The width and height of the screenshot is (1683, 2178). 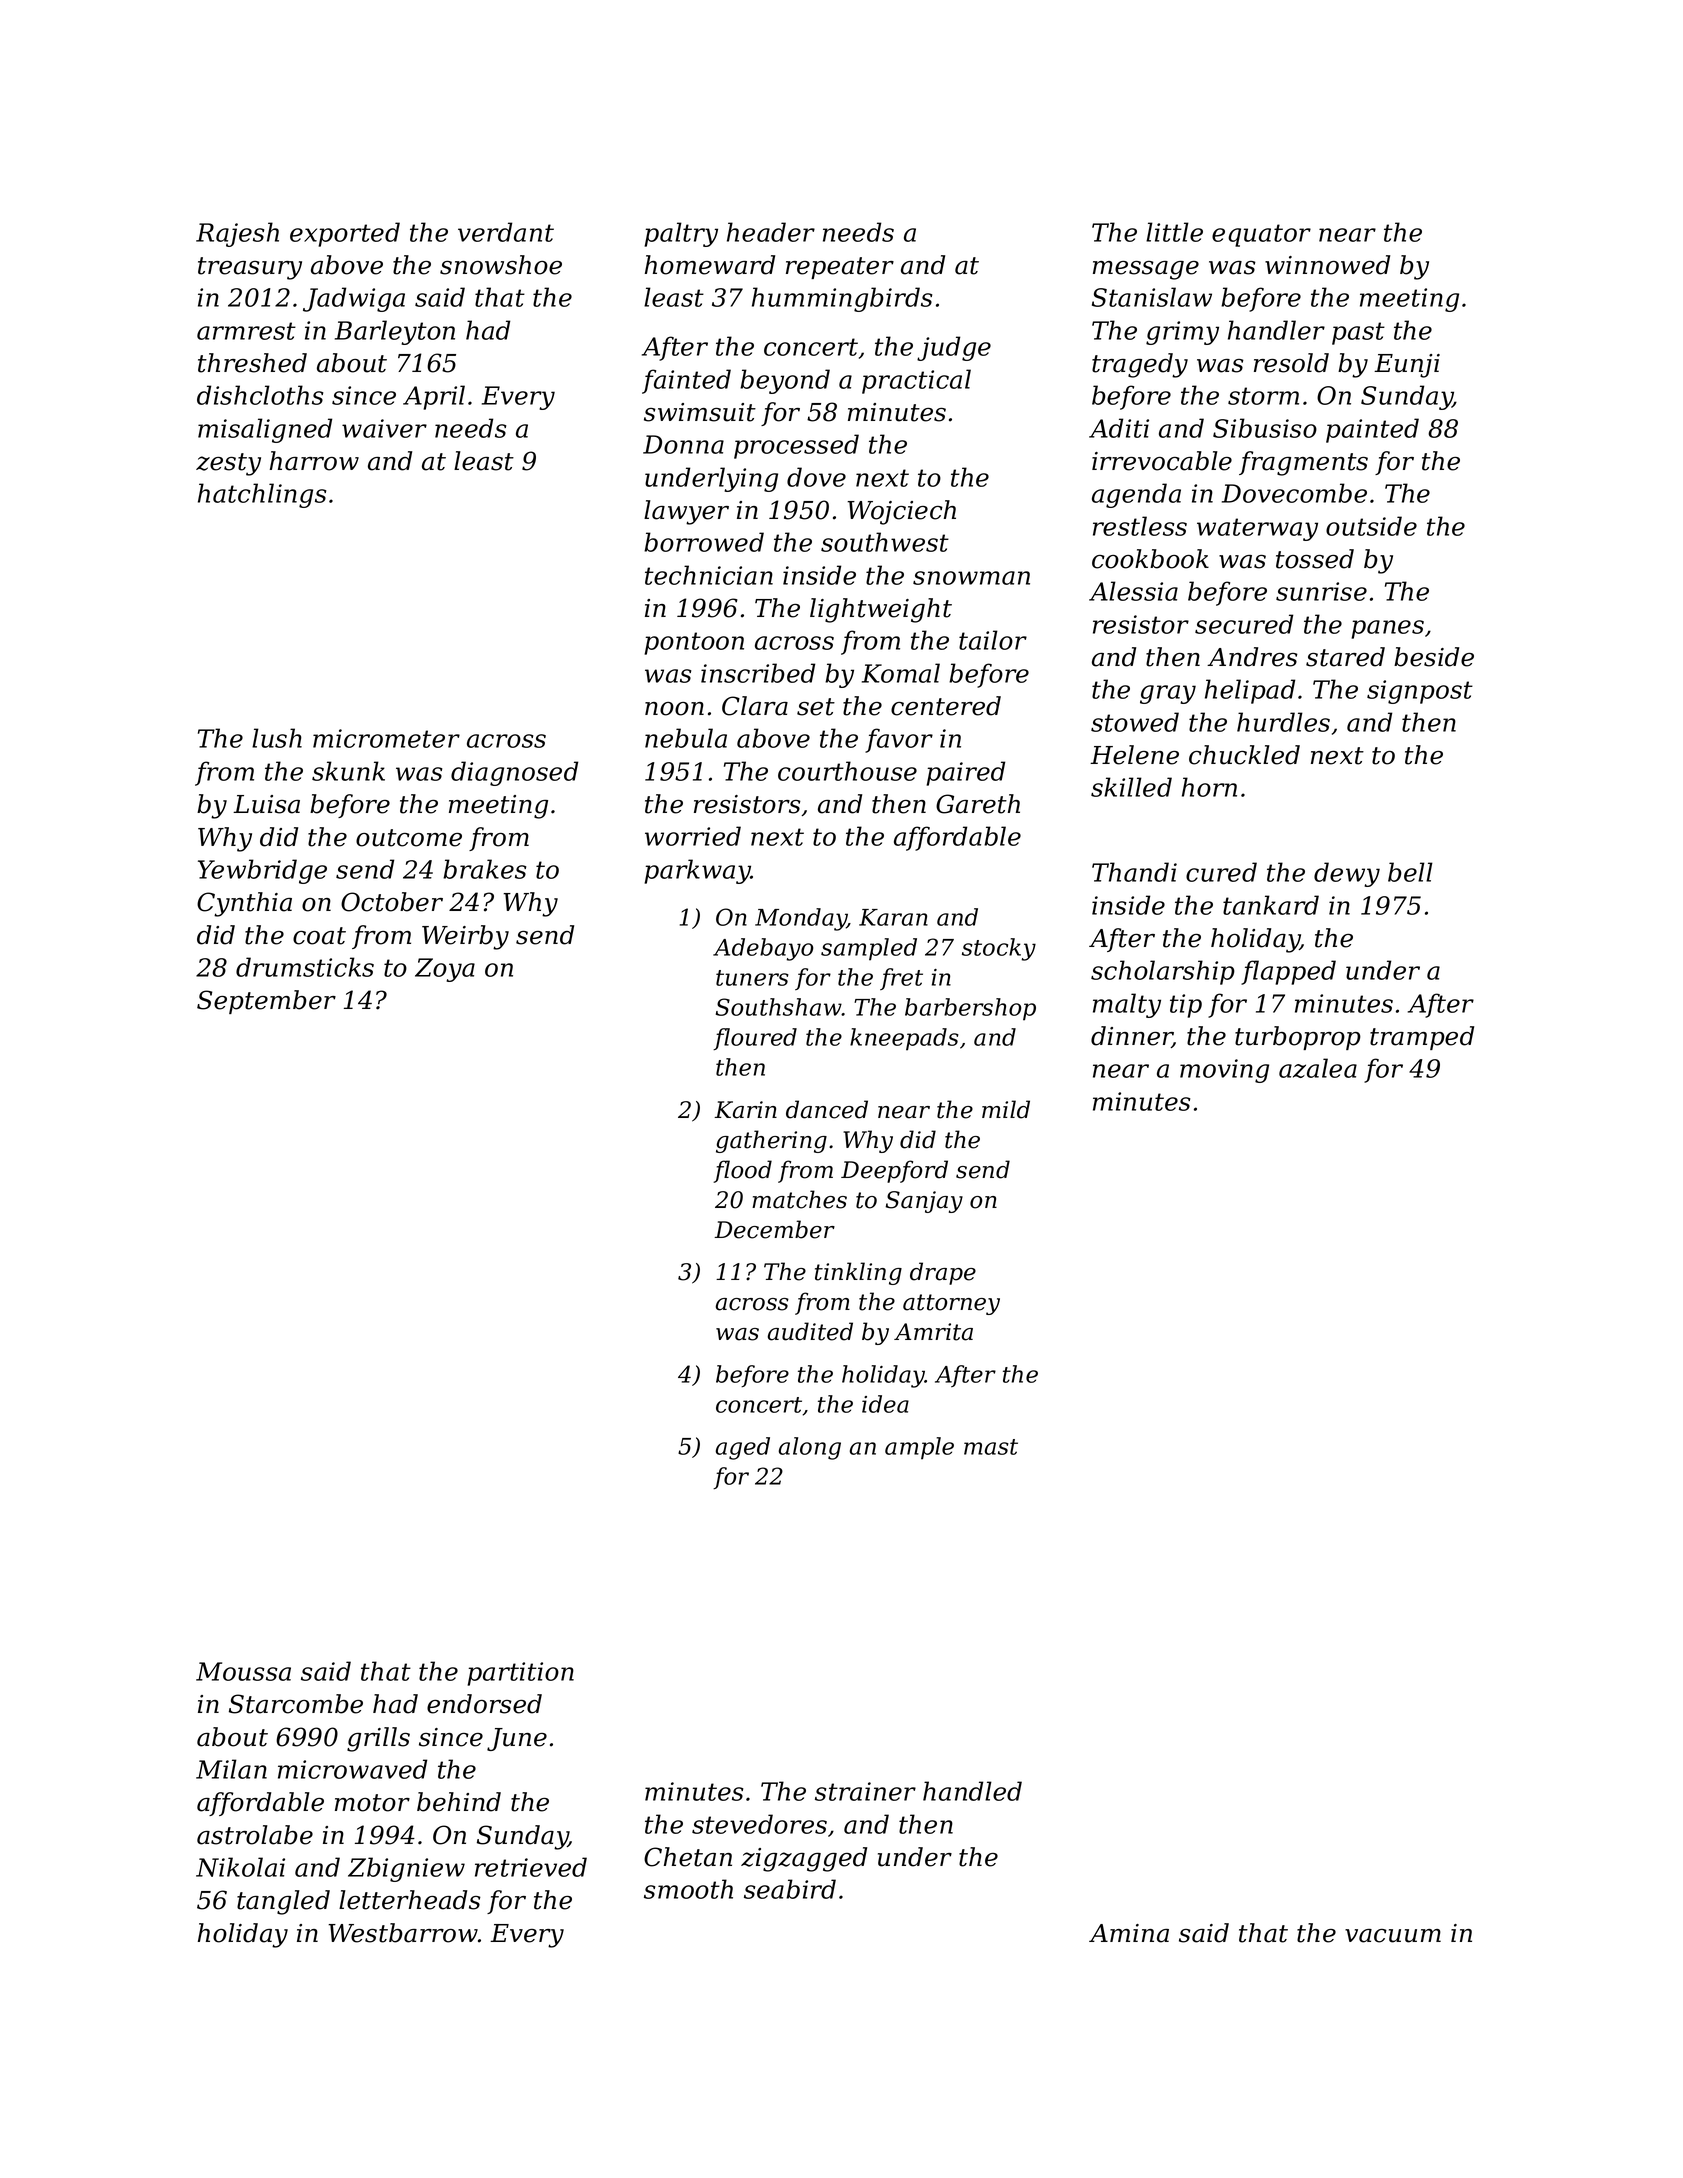 What do you see at coordinates (954, 348) in the screenshot?
I see `judge` at bounding box center [954, 348].
